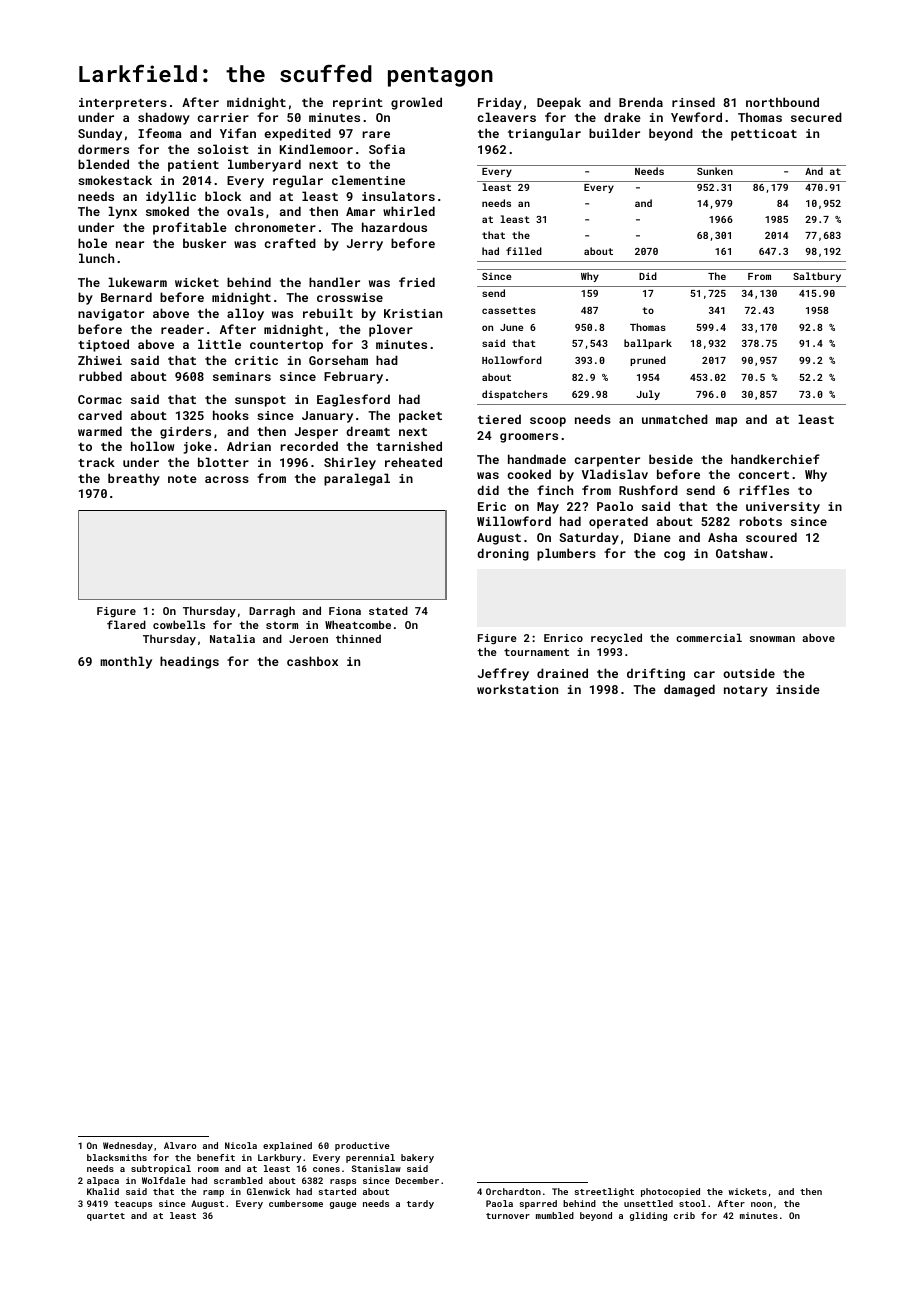 This image has width=924, height=1308. I want to click on bakery, so click(417, 1158).
